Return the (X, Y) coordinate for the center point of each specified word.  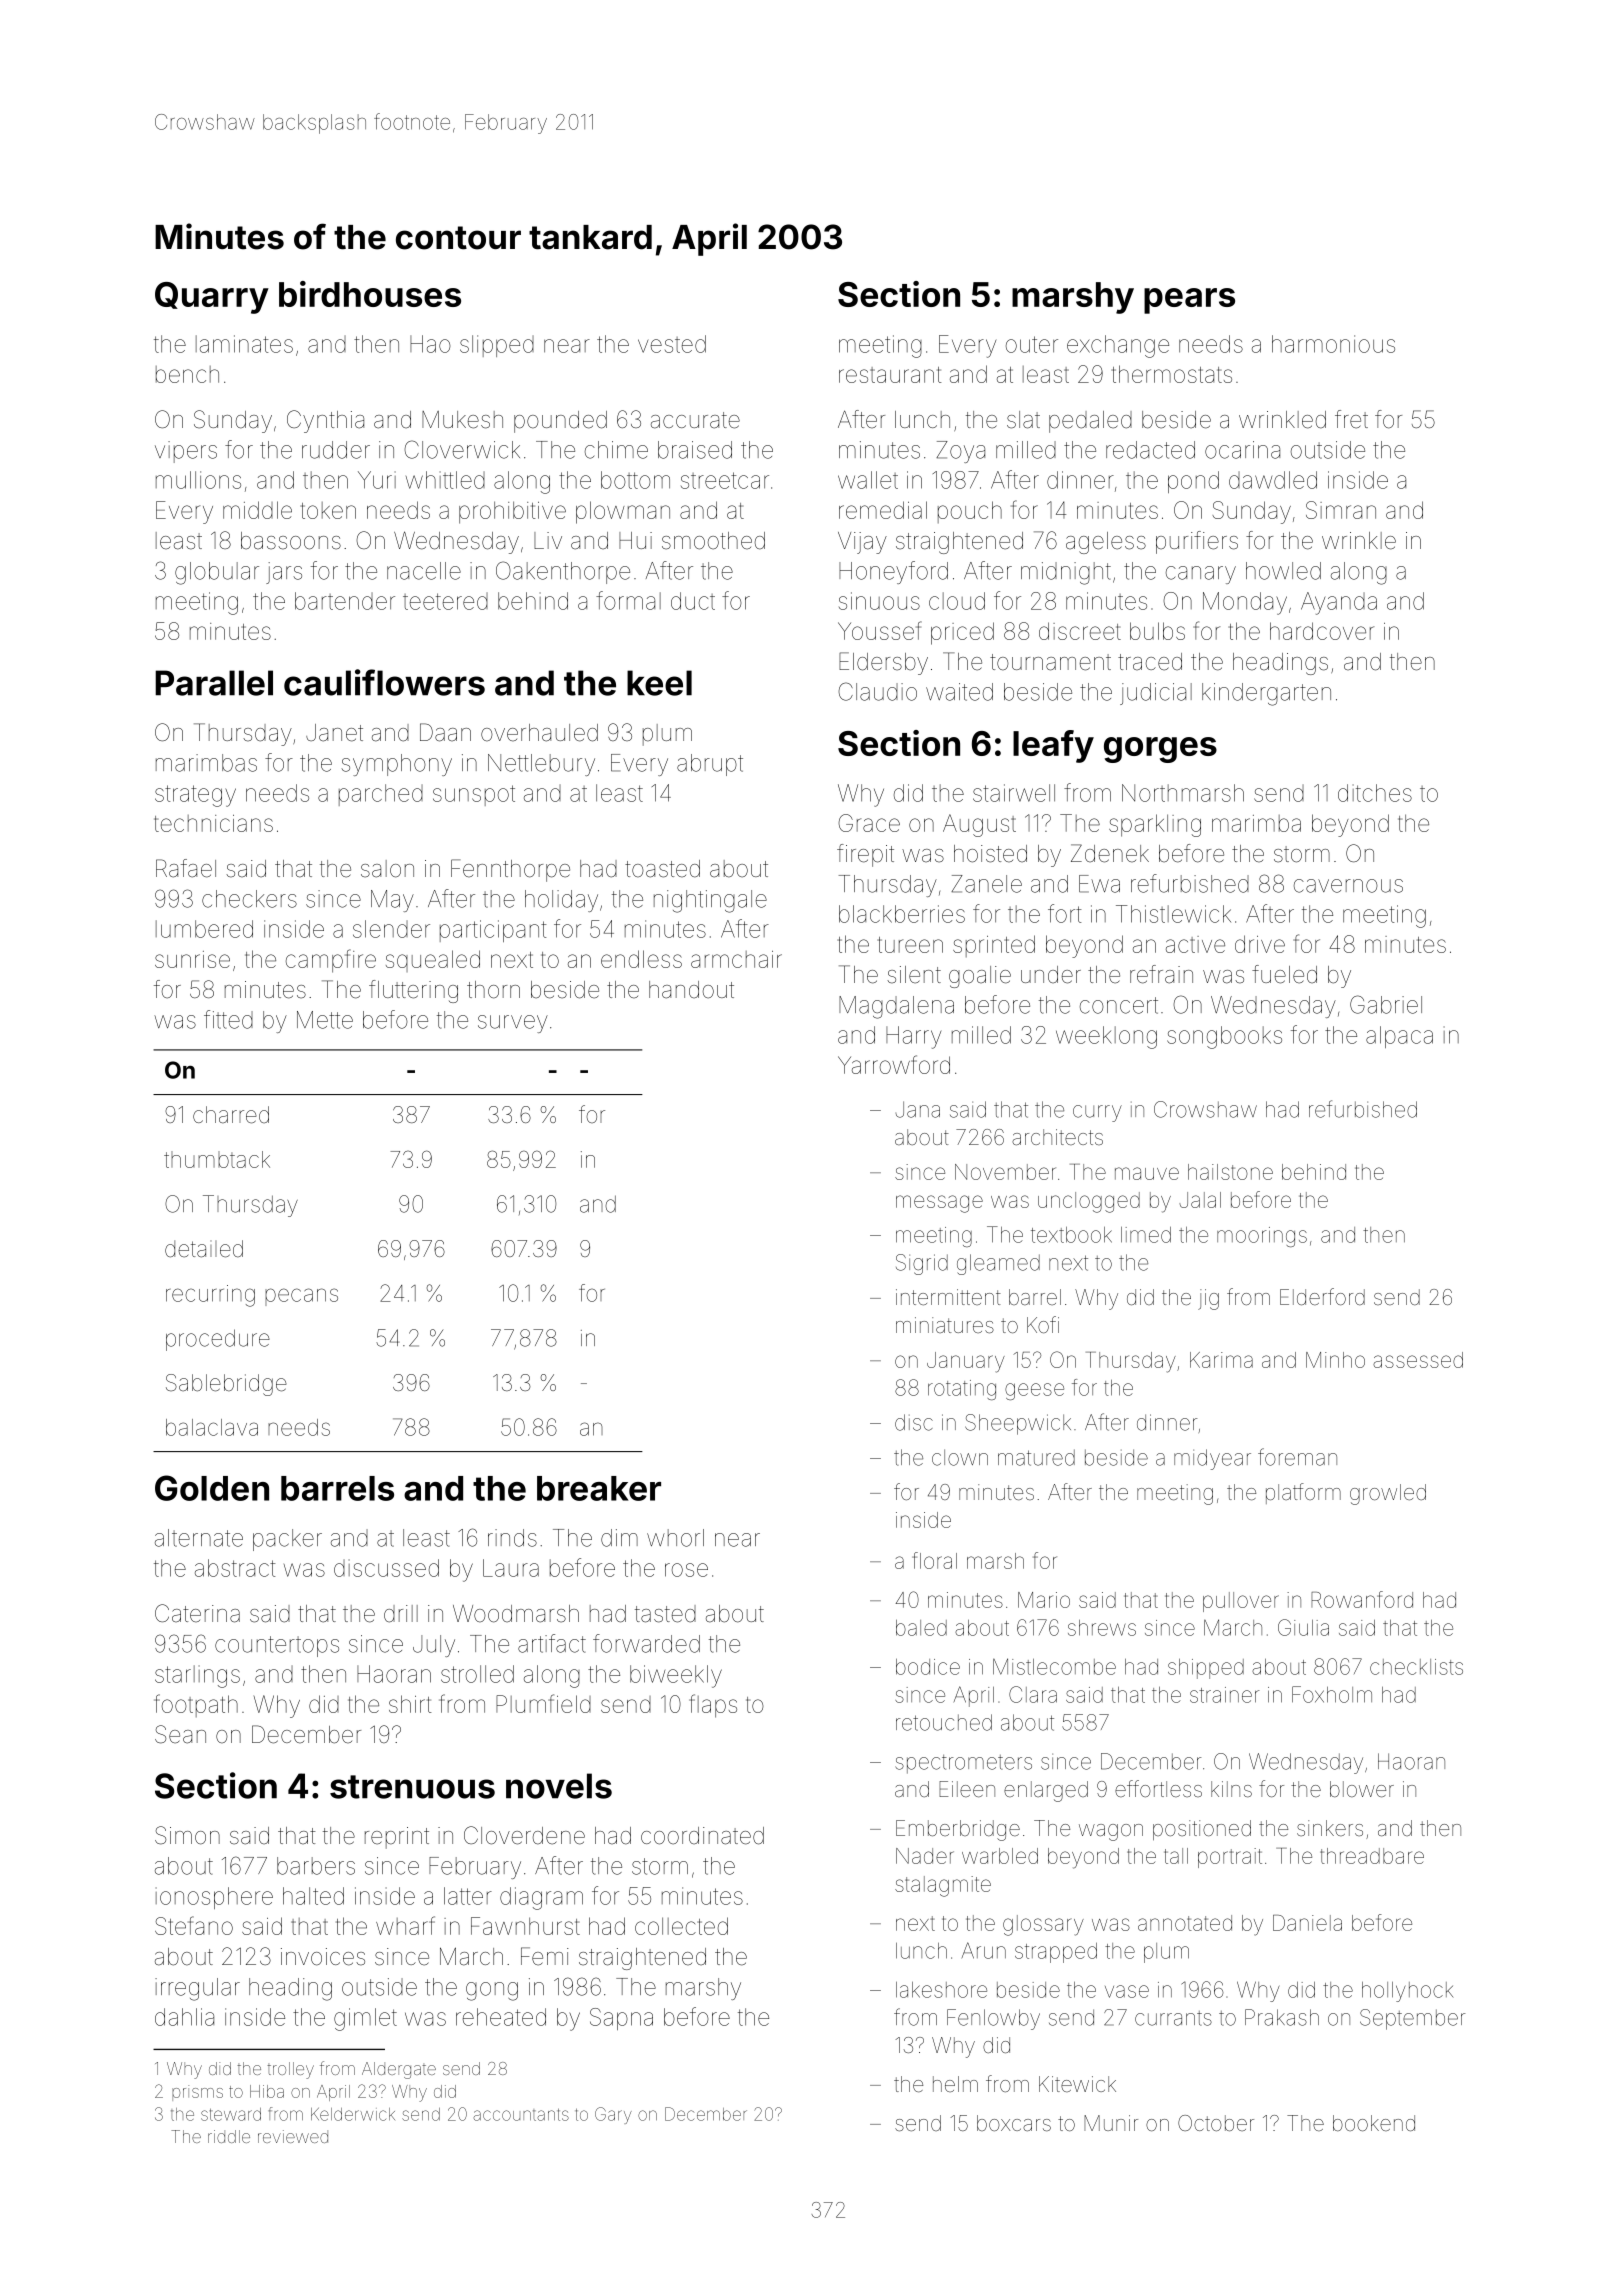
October (1216, 2123)
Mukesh (462, 420)
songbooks (1224, 1037)
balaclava (212, 1427)
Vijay (862, 543)
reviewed (293, 2136)
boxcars (1014, 2123)
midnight (1066, 573)
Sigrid (922, 1264)
